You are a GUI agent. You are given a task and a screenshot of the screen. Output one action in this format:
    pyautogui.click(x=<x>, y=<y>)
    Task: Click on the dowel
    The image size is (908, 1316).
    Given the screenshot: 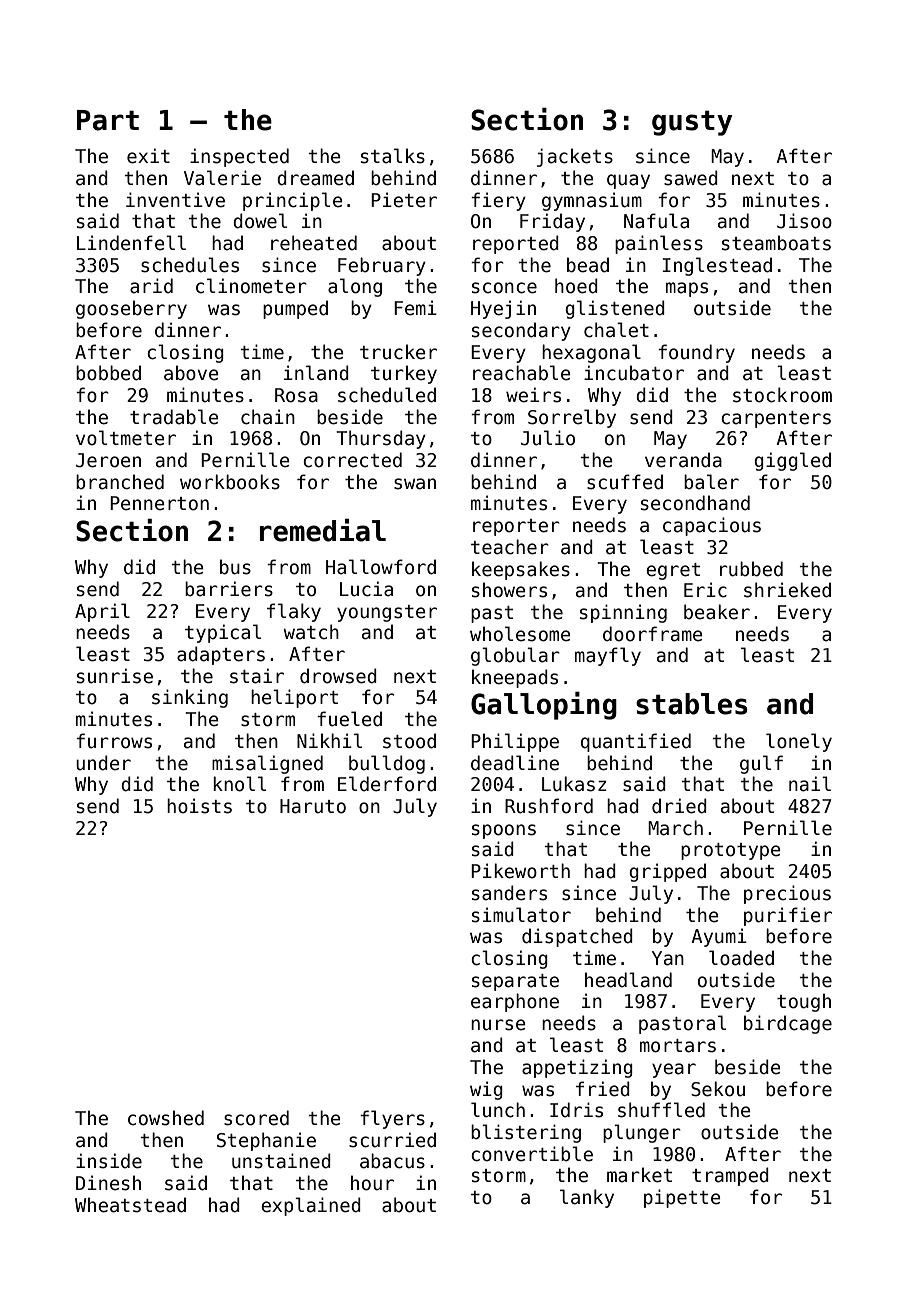 What is the action you would take?
    pyautogui.click(x=260, y=221)
